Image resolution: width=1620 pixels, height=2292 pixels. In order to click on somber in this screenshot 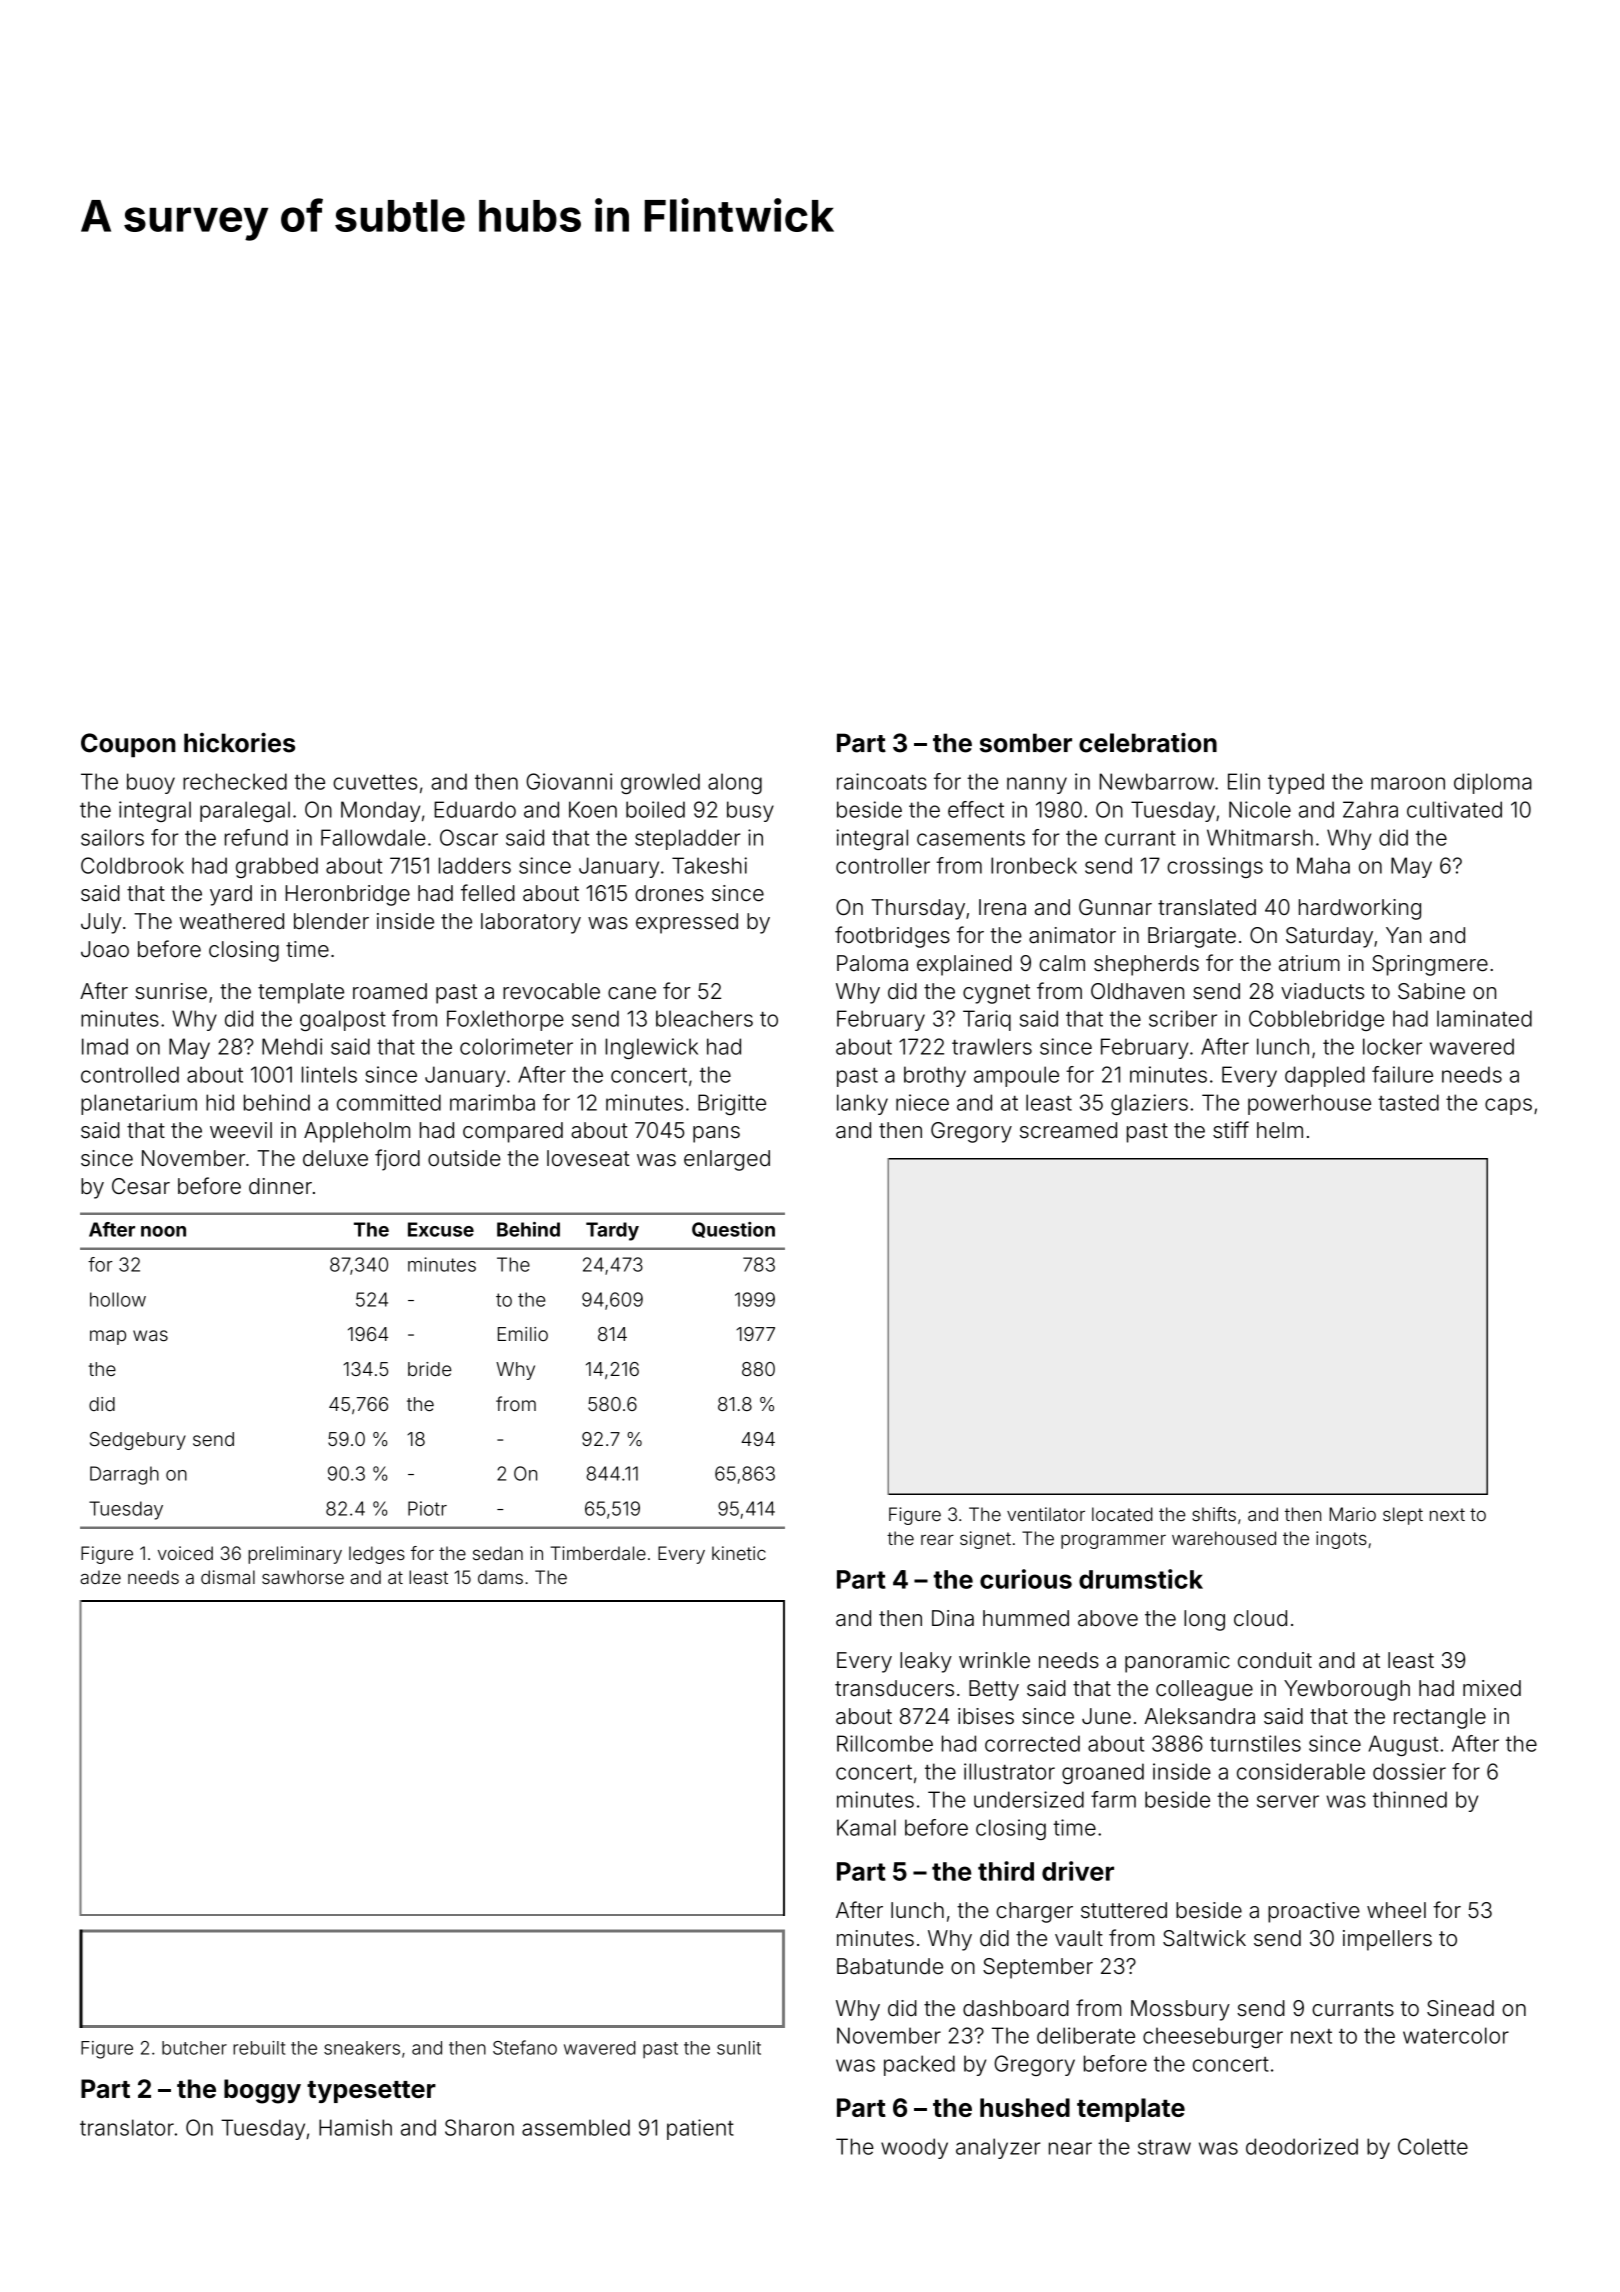, I will do `click(1026, 743)`.
